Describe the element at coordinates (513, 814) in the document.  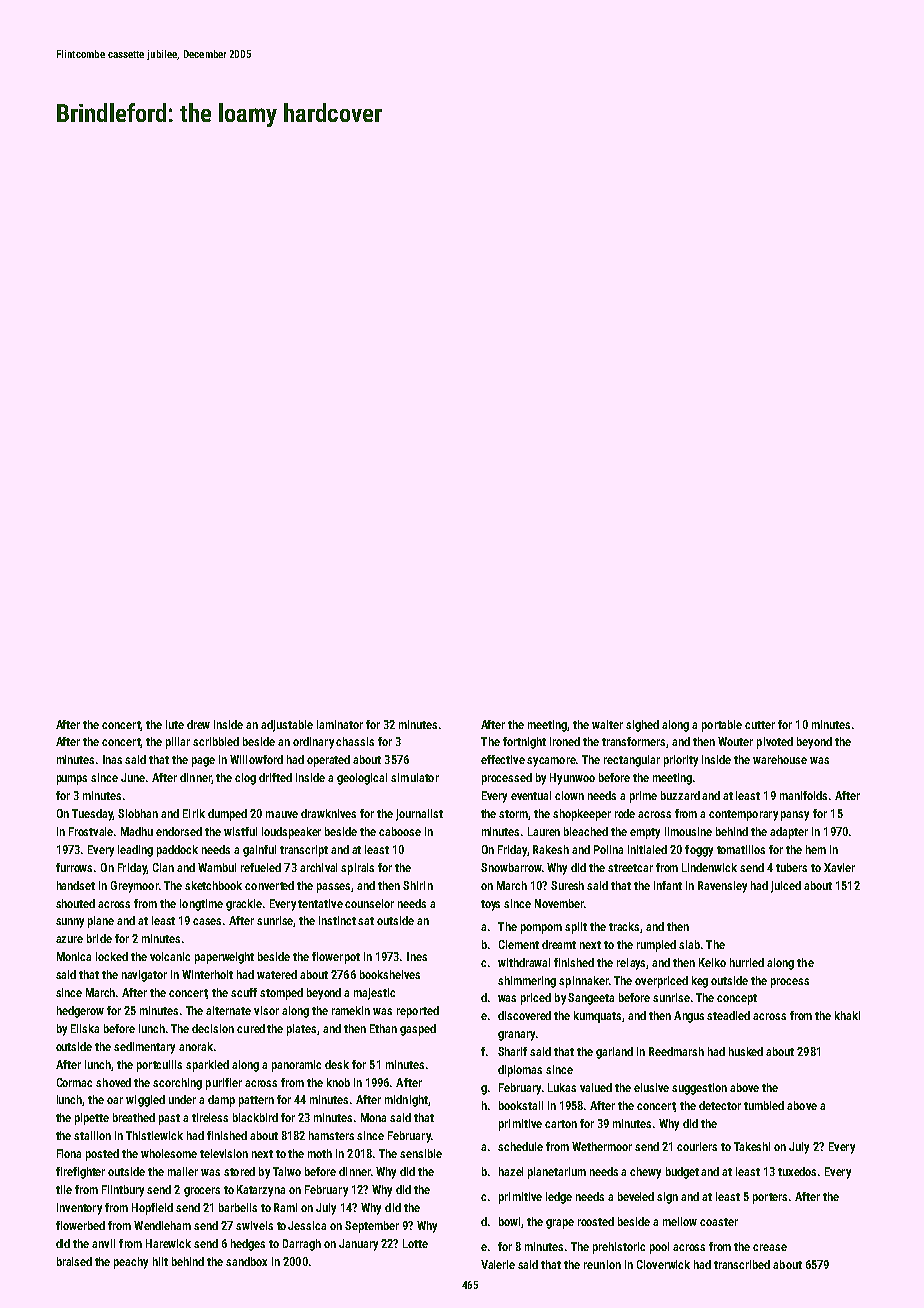
I see `storm` at that location.
